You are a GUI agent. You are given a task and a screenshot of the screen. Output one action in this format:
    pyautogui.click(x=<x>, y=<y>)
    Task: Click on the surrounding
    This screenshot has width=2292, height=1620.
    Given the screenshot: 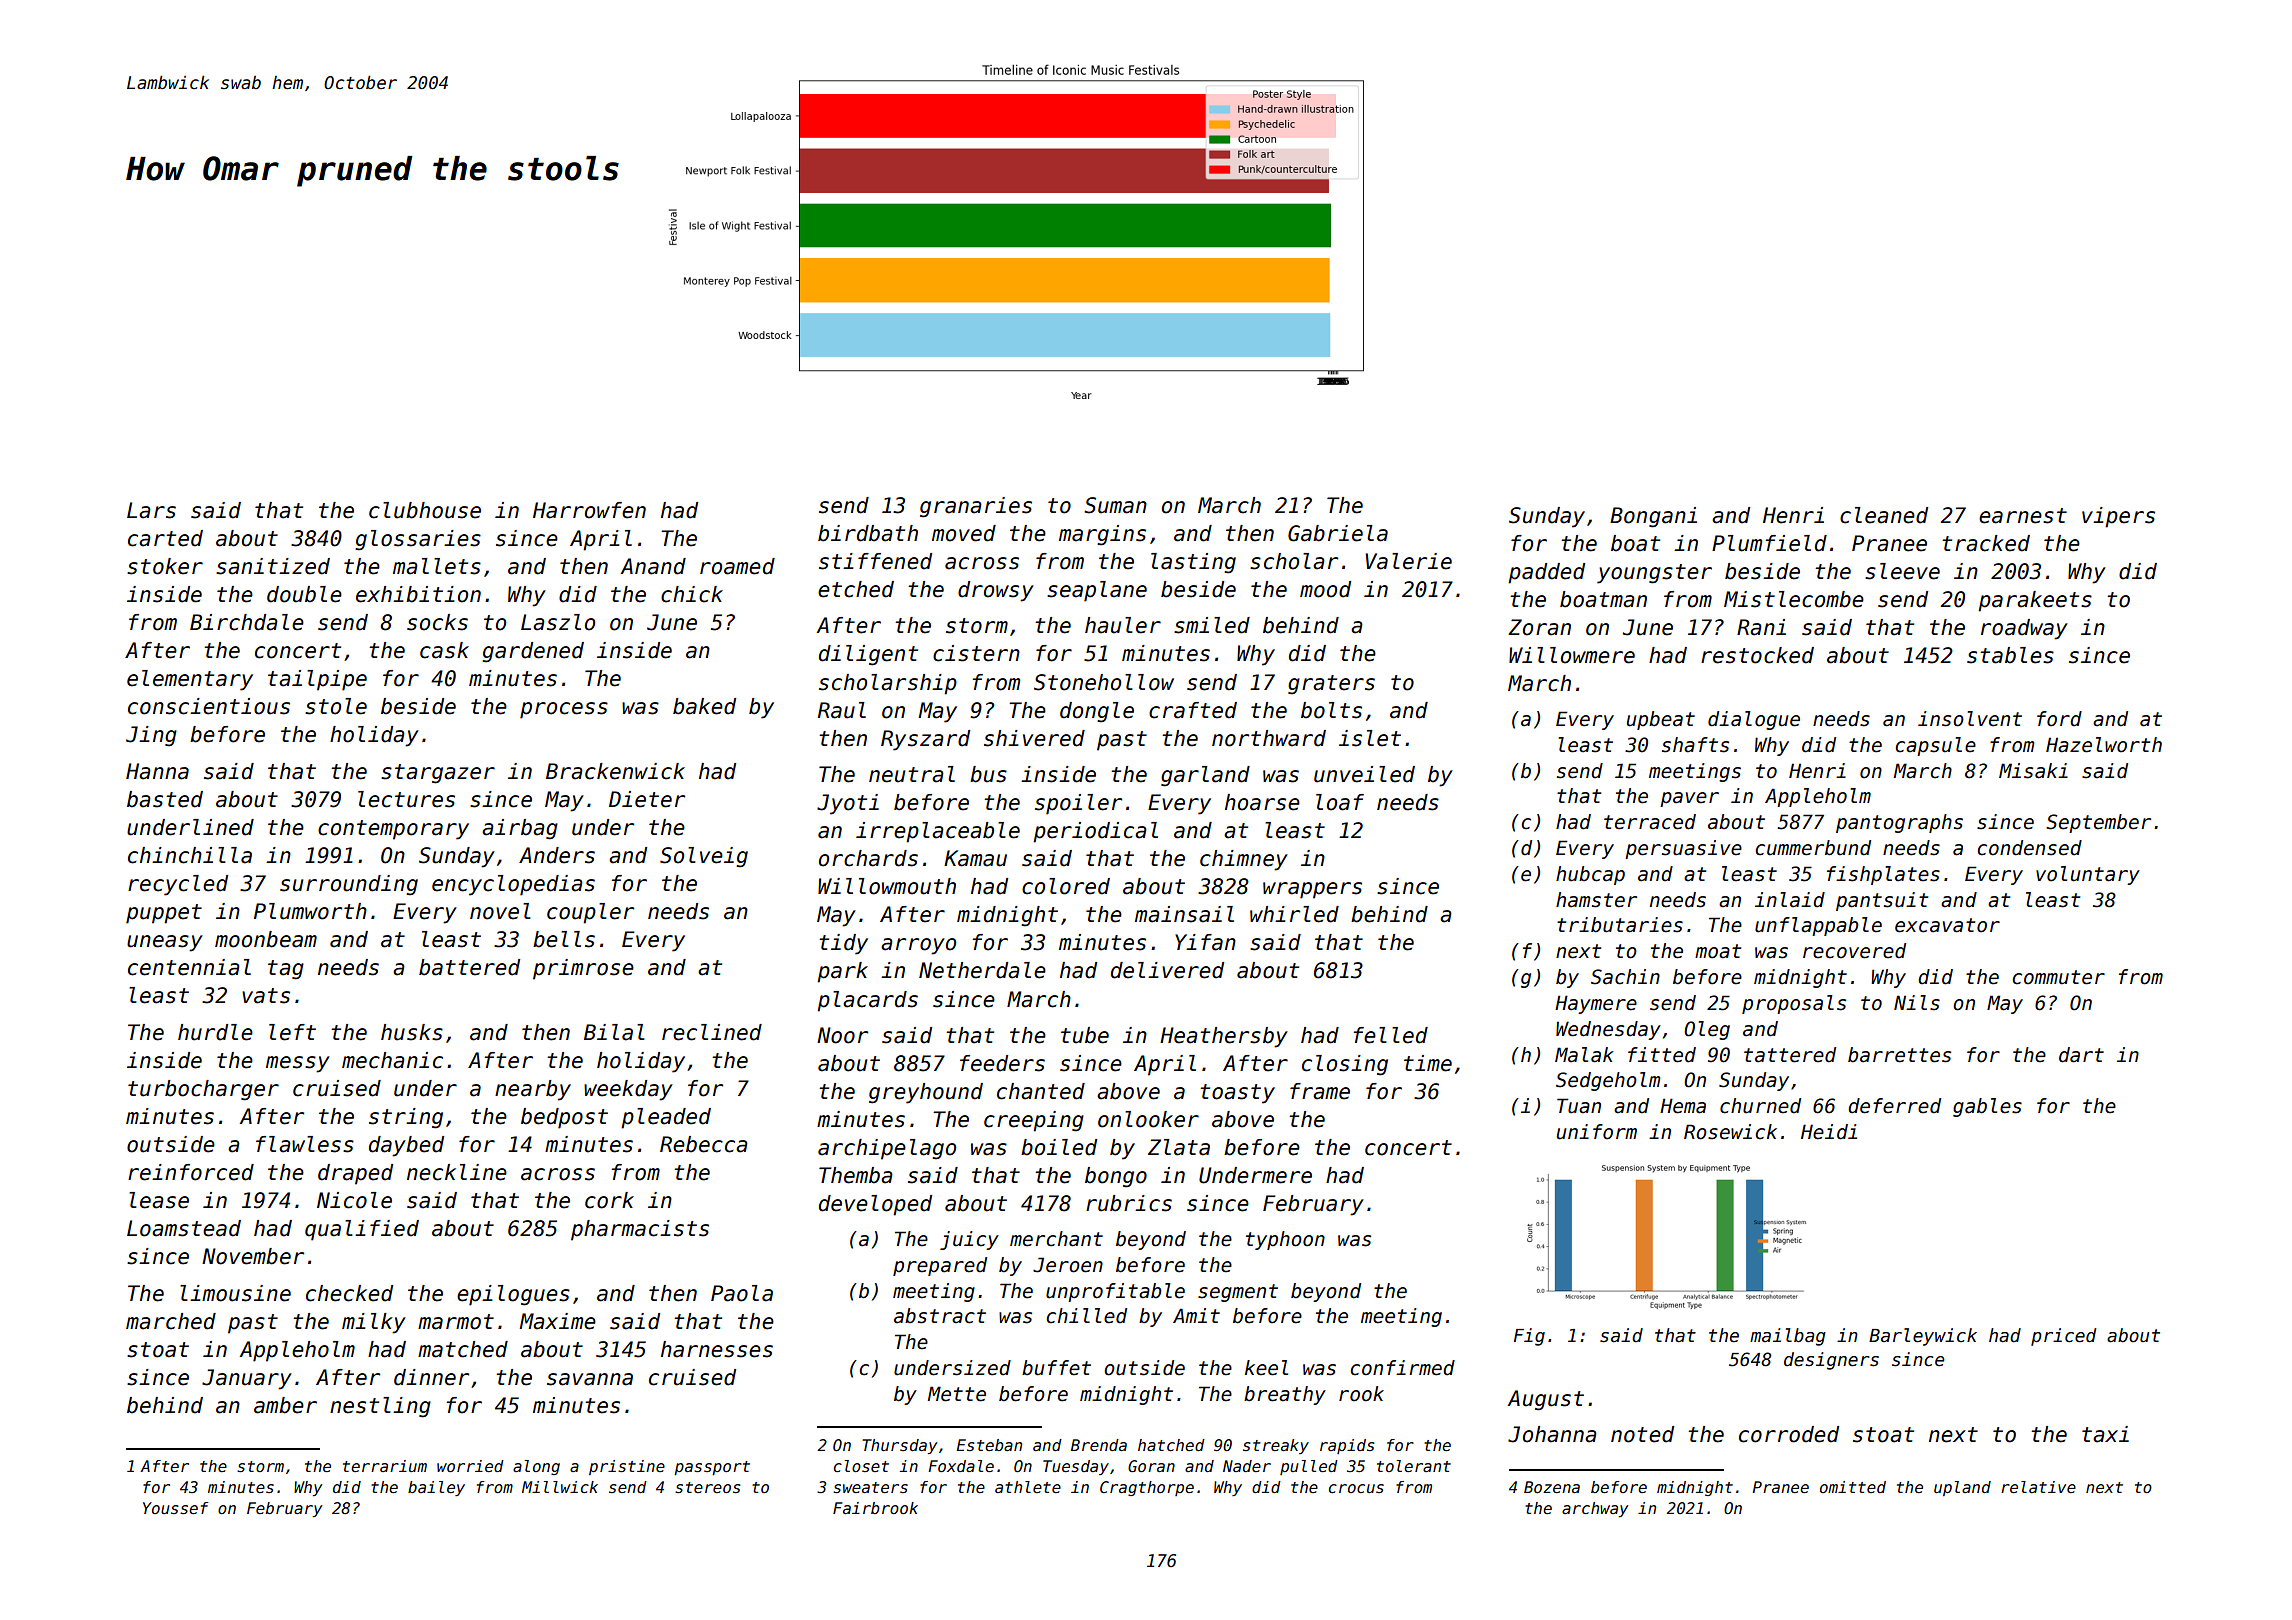 What is the action you would take?
    pyautogui.click(x=349, y=885)
